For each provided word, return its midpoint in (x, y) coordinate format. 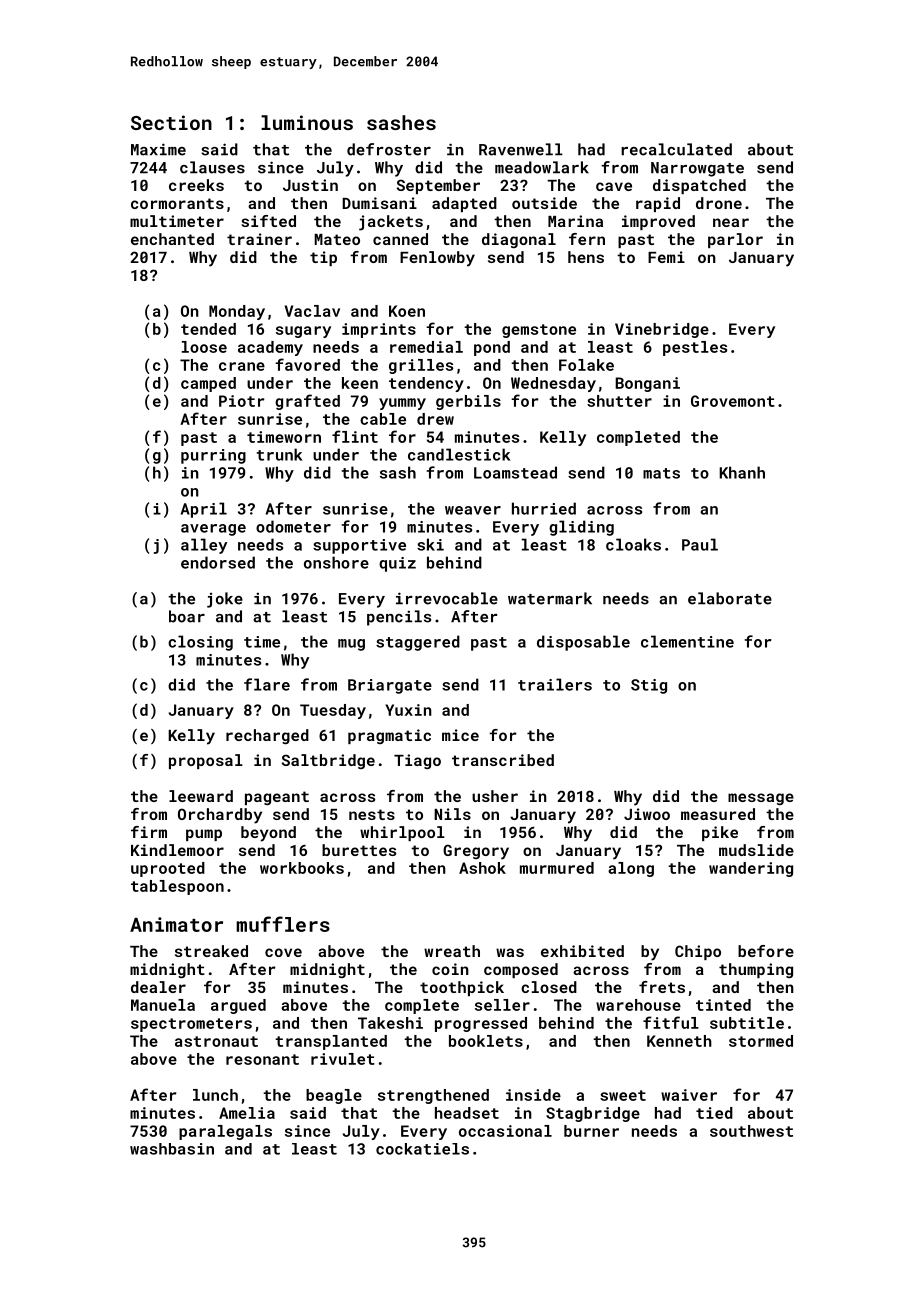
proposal (206, 761)
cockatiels (422, 1149)
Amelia (247, 1113)
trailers (555, 684)
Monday (237, 312)
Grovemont (733, 401)
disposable (583, 643)
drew (435, 419)
